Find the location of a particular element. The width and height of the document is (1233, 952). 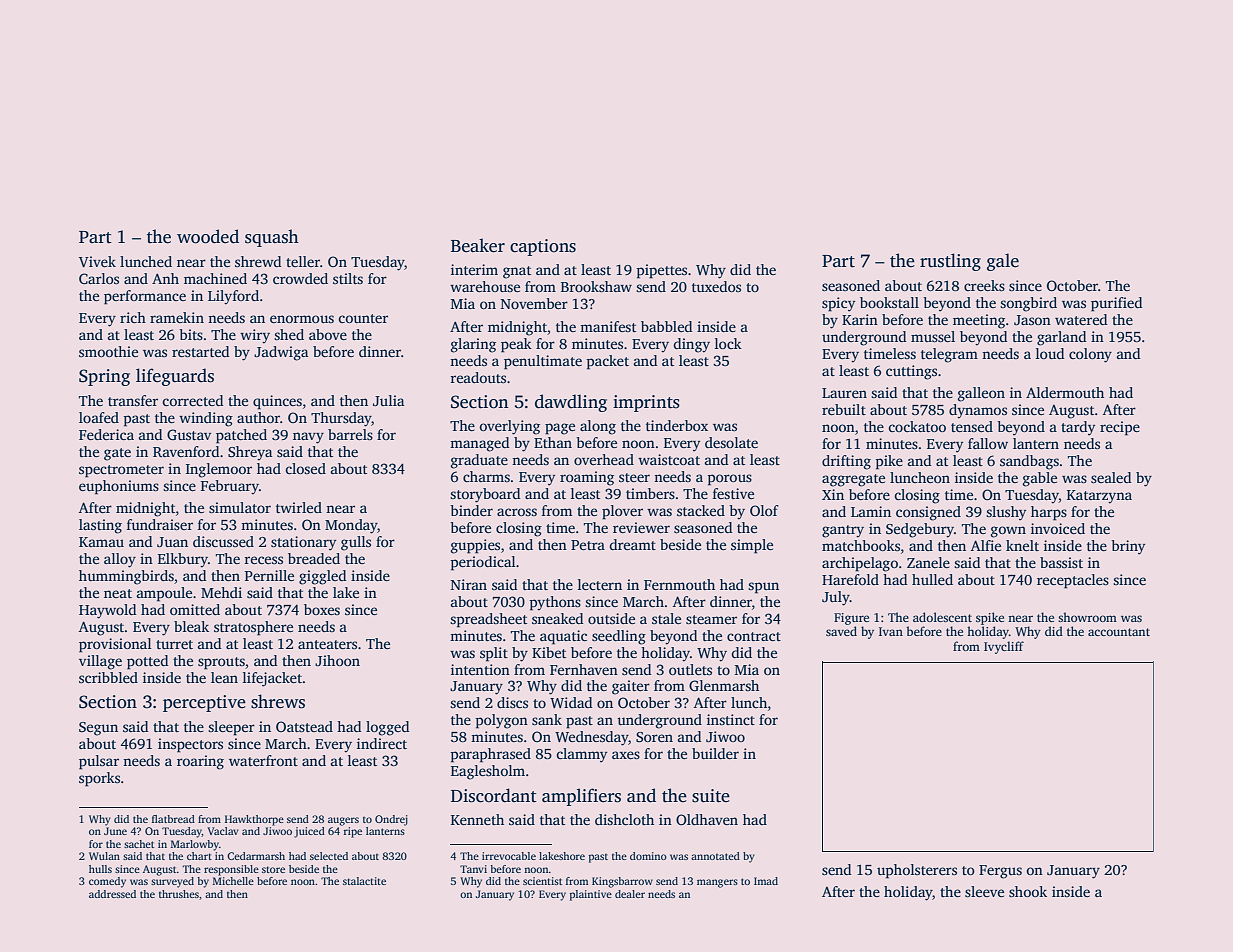

archipelago is located at coordinates (860, 564).
